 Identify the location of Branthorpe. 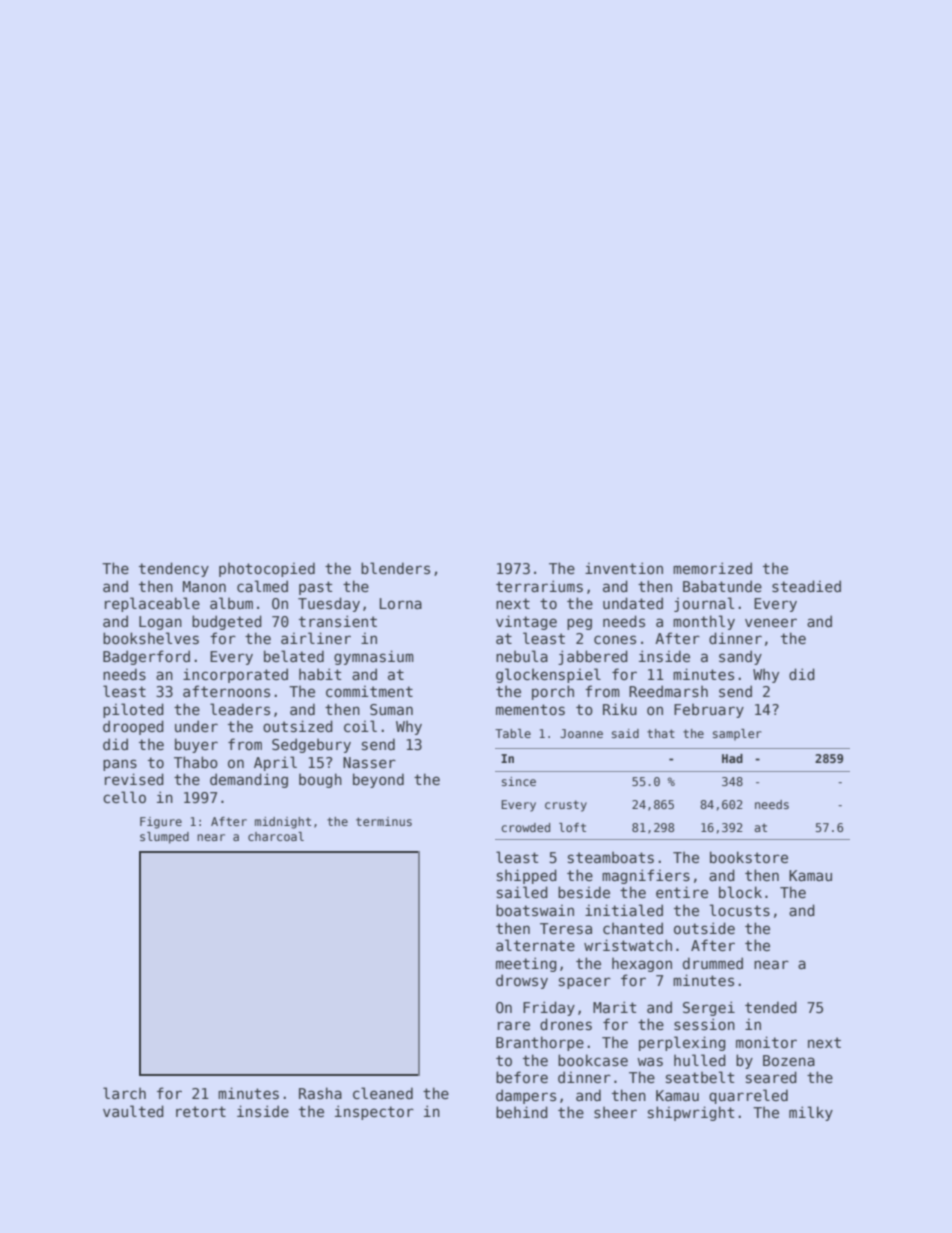
(540, 1043).
